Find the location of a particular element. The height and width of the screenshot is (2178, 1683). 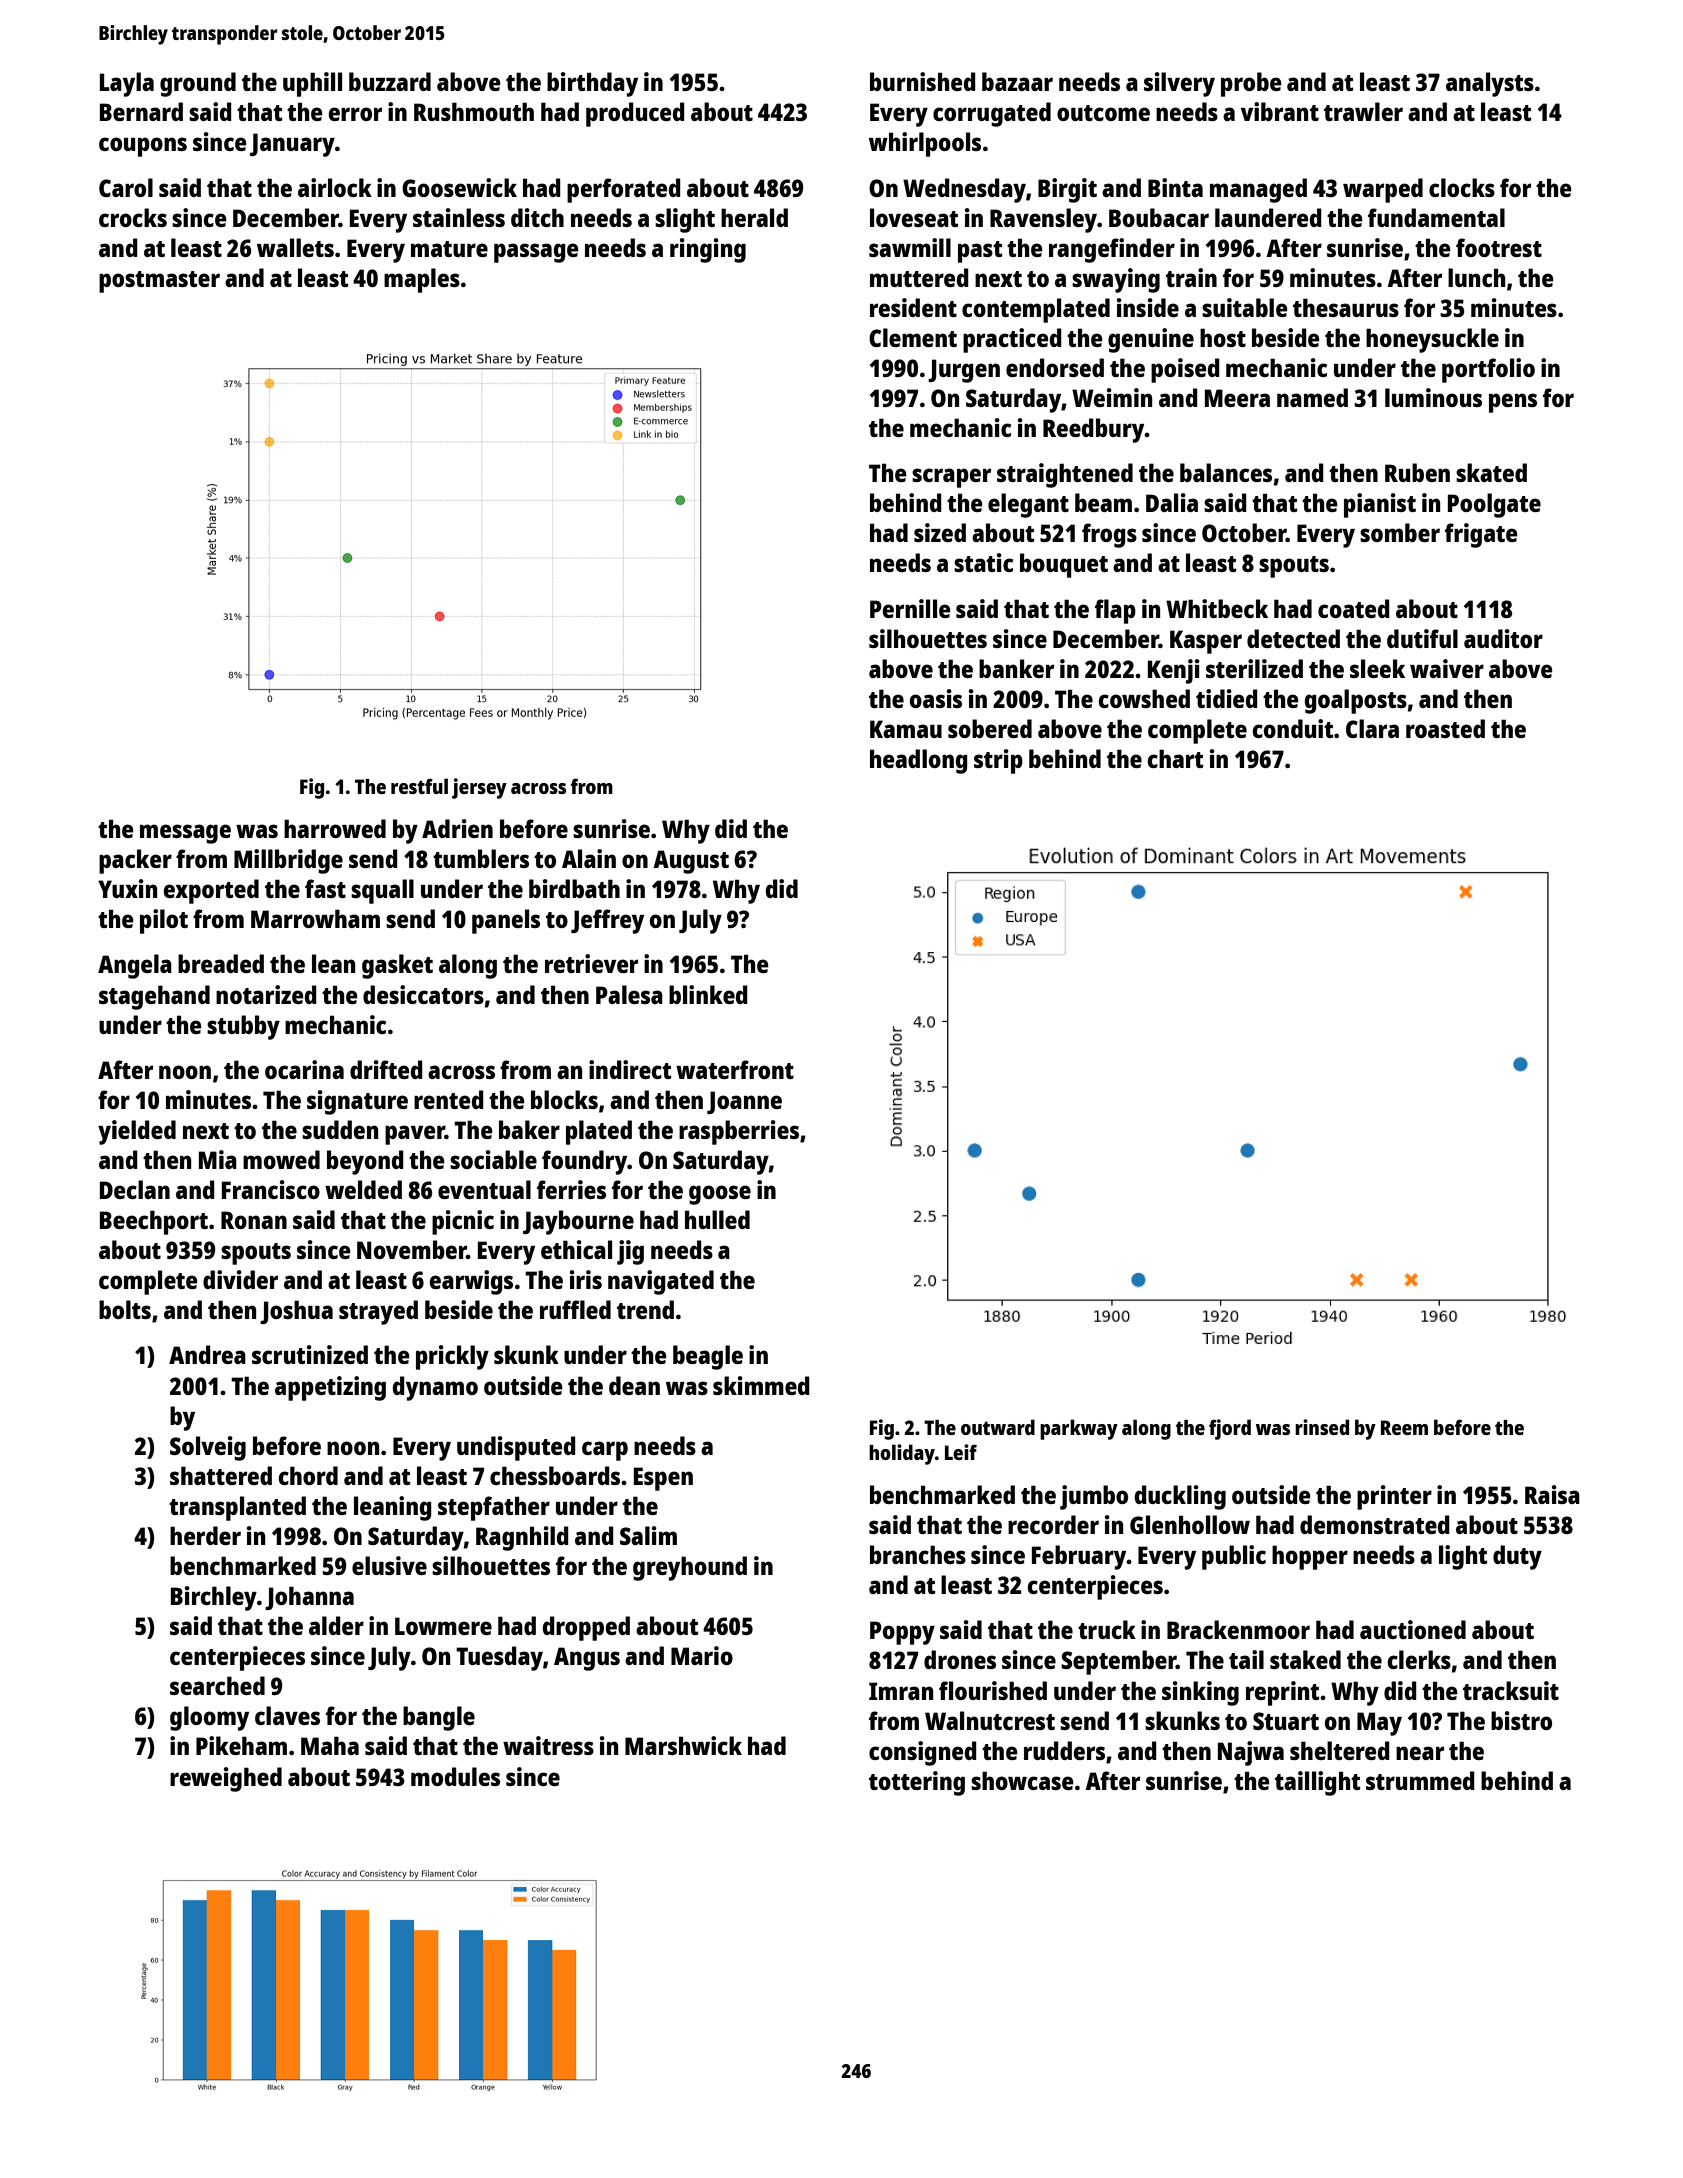

practiced is located at coordinates (1012, 340).
